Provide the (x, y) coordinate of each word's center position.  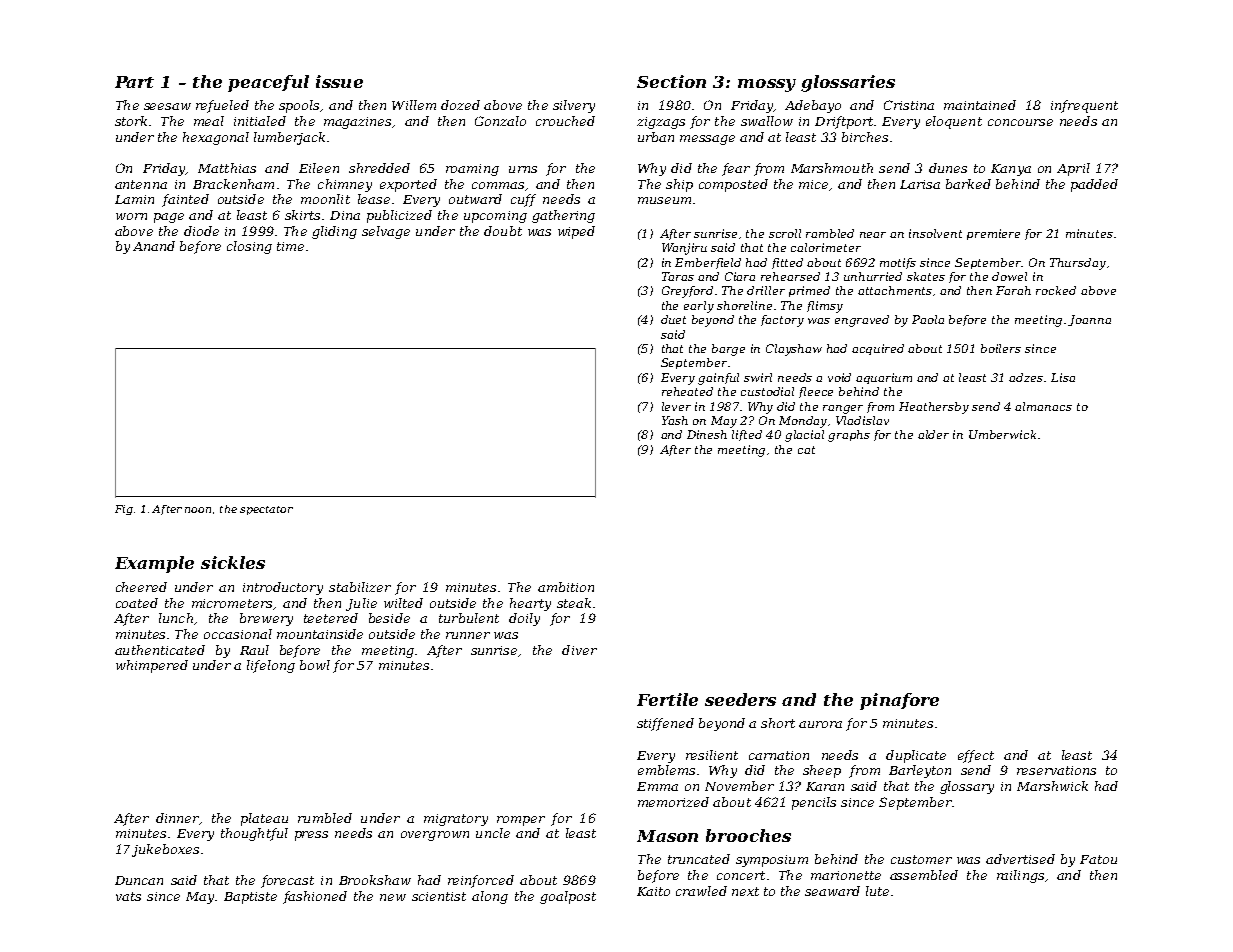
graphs (849, 436)
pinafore (899, 701)
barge (728, 350)
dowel (1009, 276)
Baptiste (250, 898)
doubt (503, 231)
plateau (264, 819)
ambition (566, 587)
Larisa (920, 184)
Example (154, 564)
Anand (154, 246)
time (290, 246)
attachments (895, 290)
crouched (565, 121)
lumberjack (289, 138)
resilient (712, 755)
